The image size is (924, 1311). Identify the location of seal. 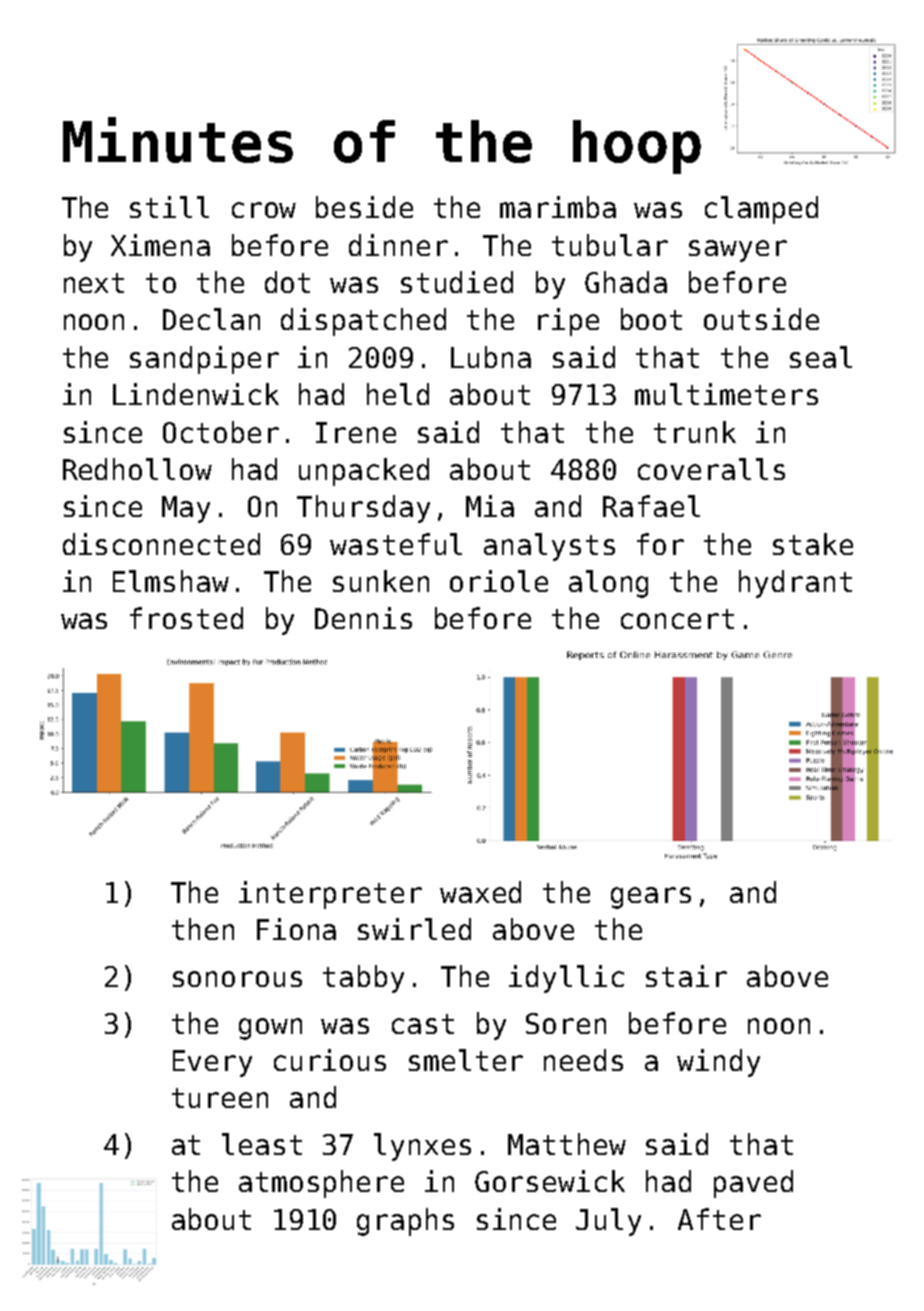
(821, 357).
